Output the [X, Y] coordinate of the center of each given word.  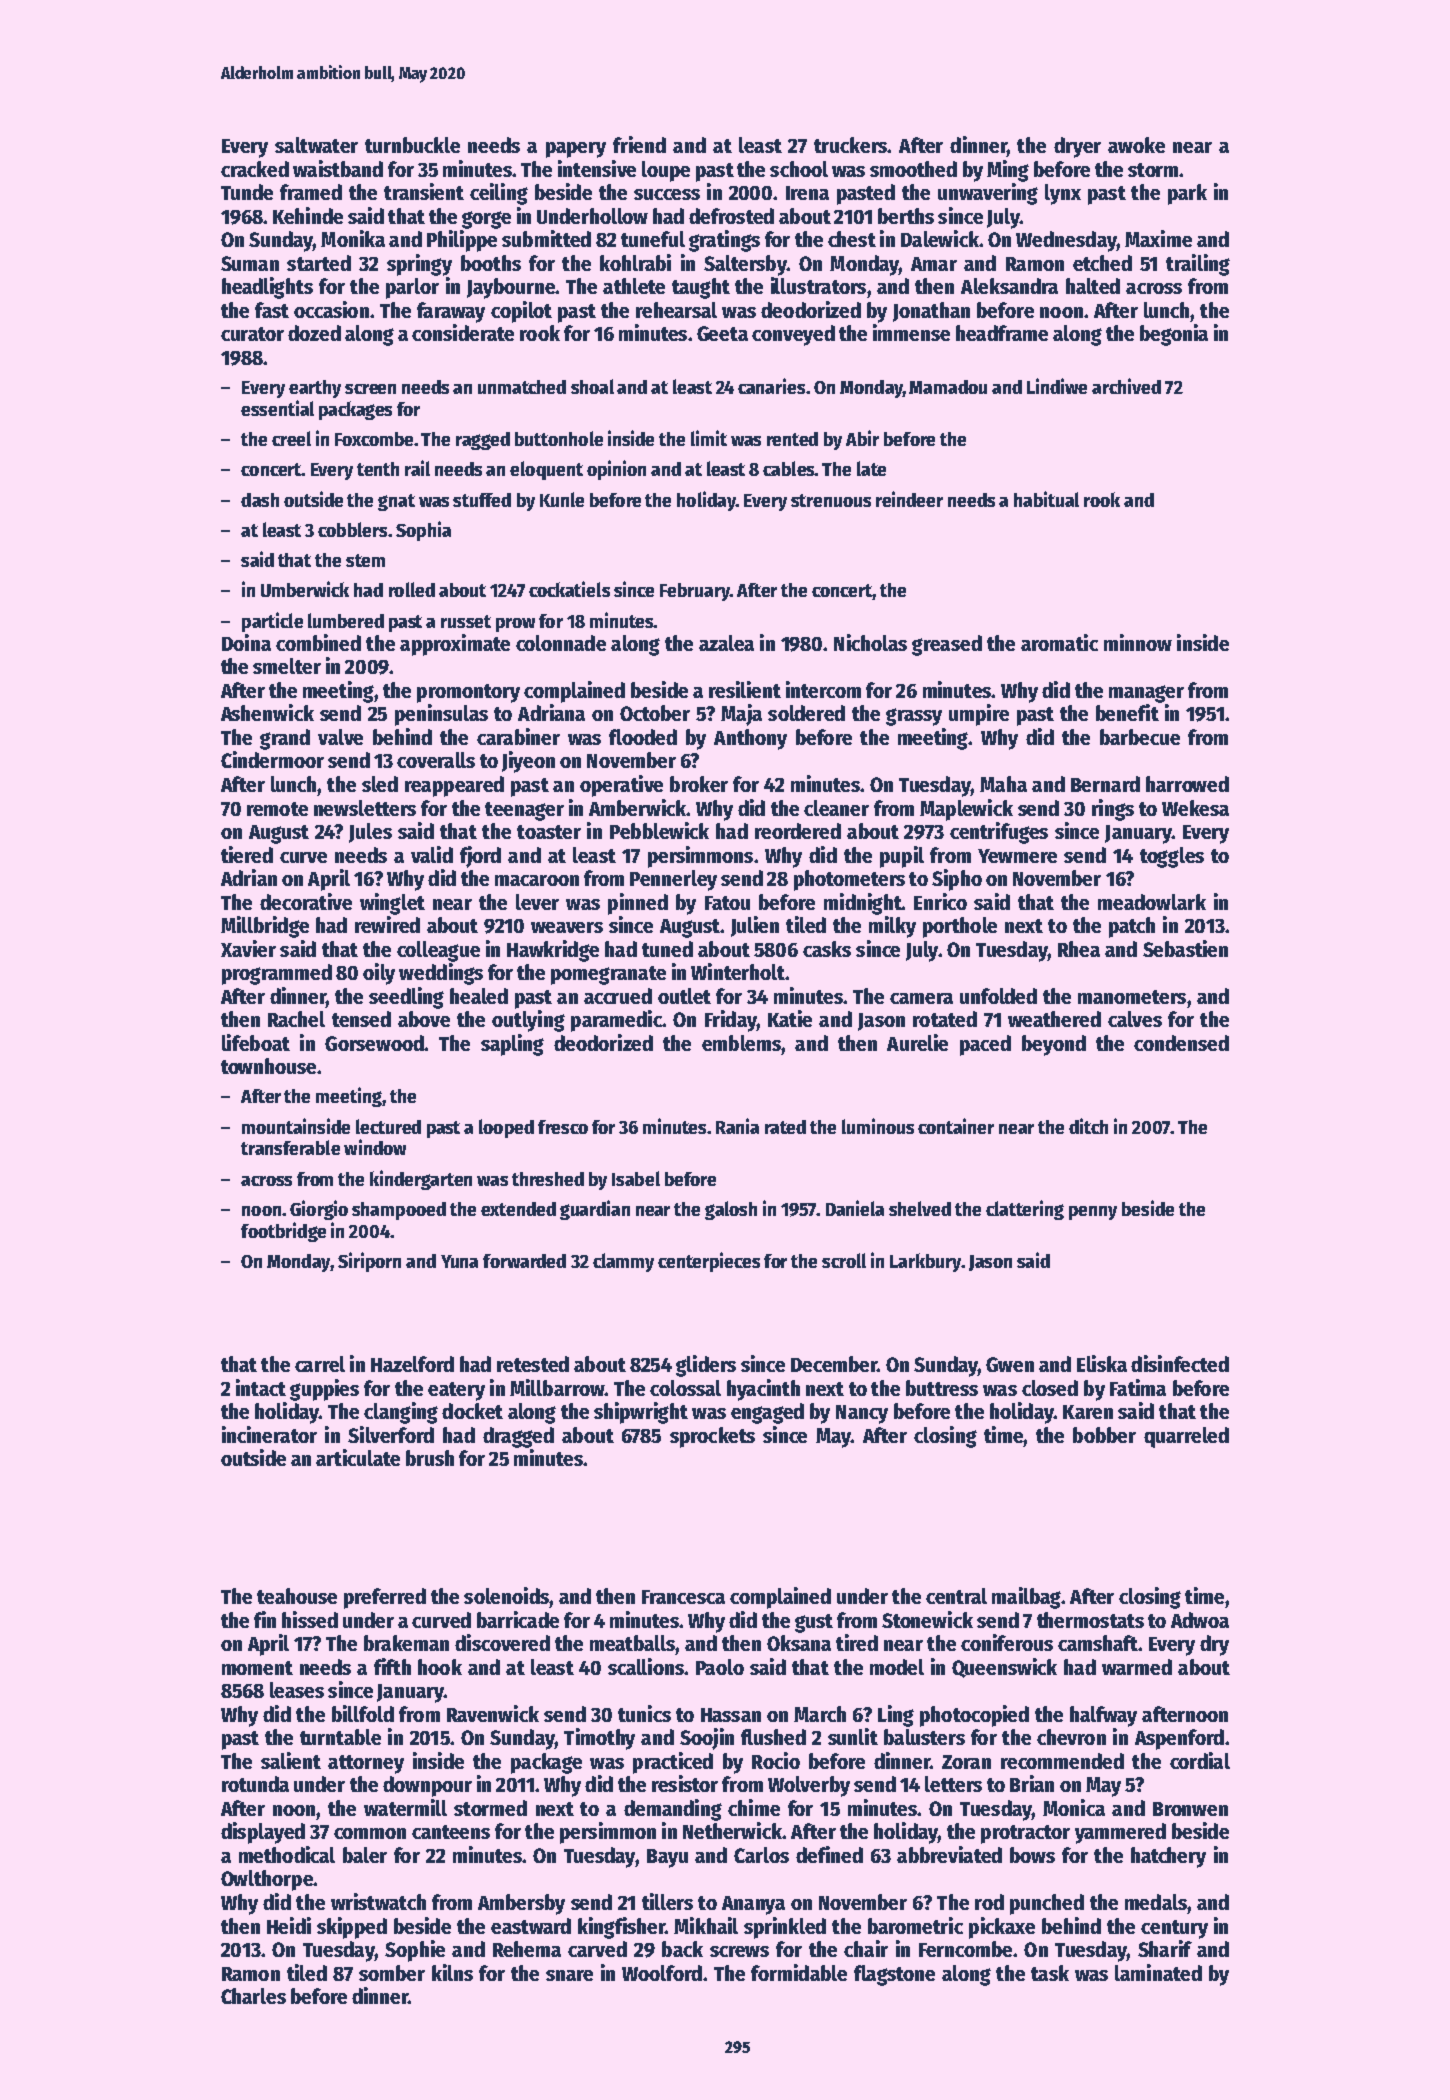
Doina [246, 642]
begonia [1174, 335]
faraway [451, 312]
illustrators [818, 285]
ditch [1088, 1126]
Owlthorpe [267, 1880]
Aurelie [917, 1042]
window [375, 1147]
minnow [1138, 642]
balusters [924, 1737]
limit [709, 438]
